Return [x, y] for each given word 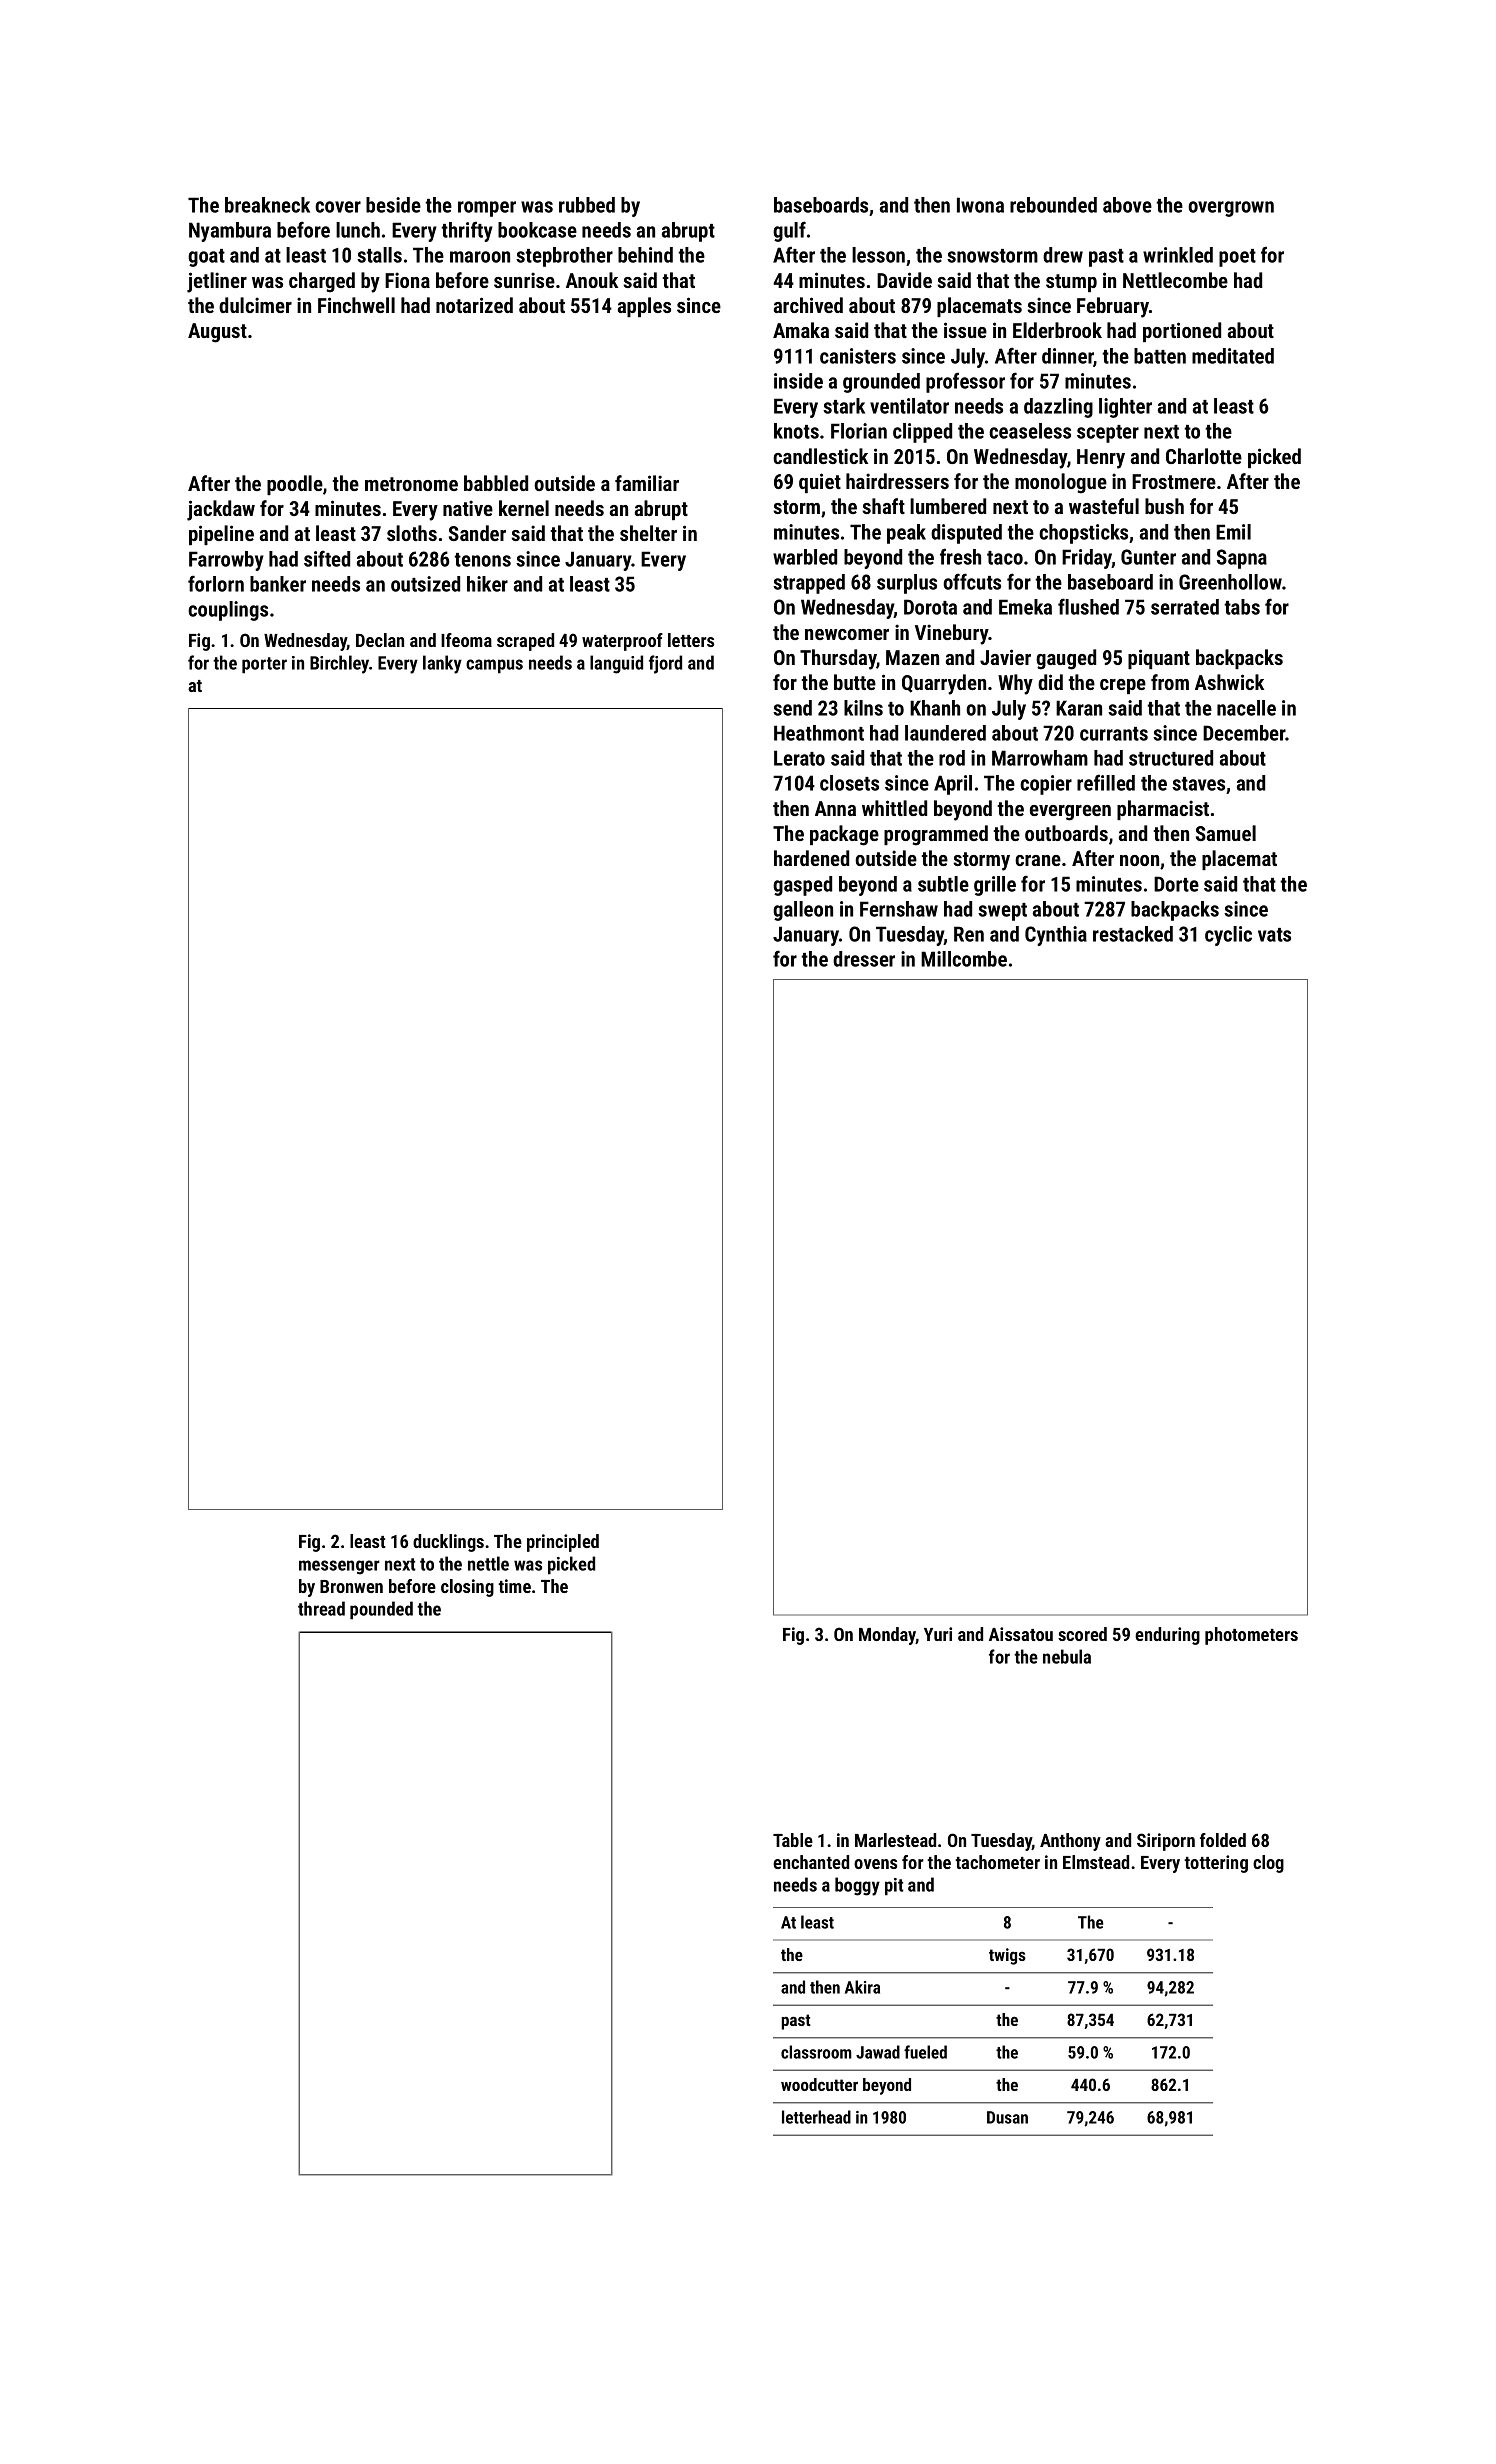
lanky [442, 664]
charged [322, 282]
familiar [647, 483]
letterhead [816, 2117]
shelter [648, 533]
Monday [887, 1636]
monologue [1061, 483]
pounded [381, 1610]
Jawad [878, 2052]
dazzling [1058, 408]
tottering [1216, 1864]
